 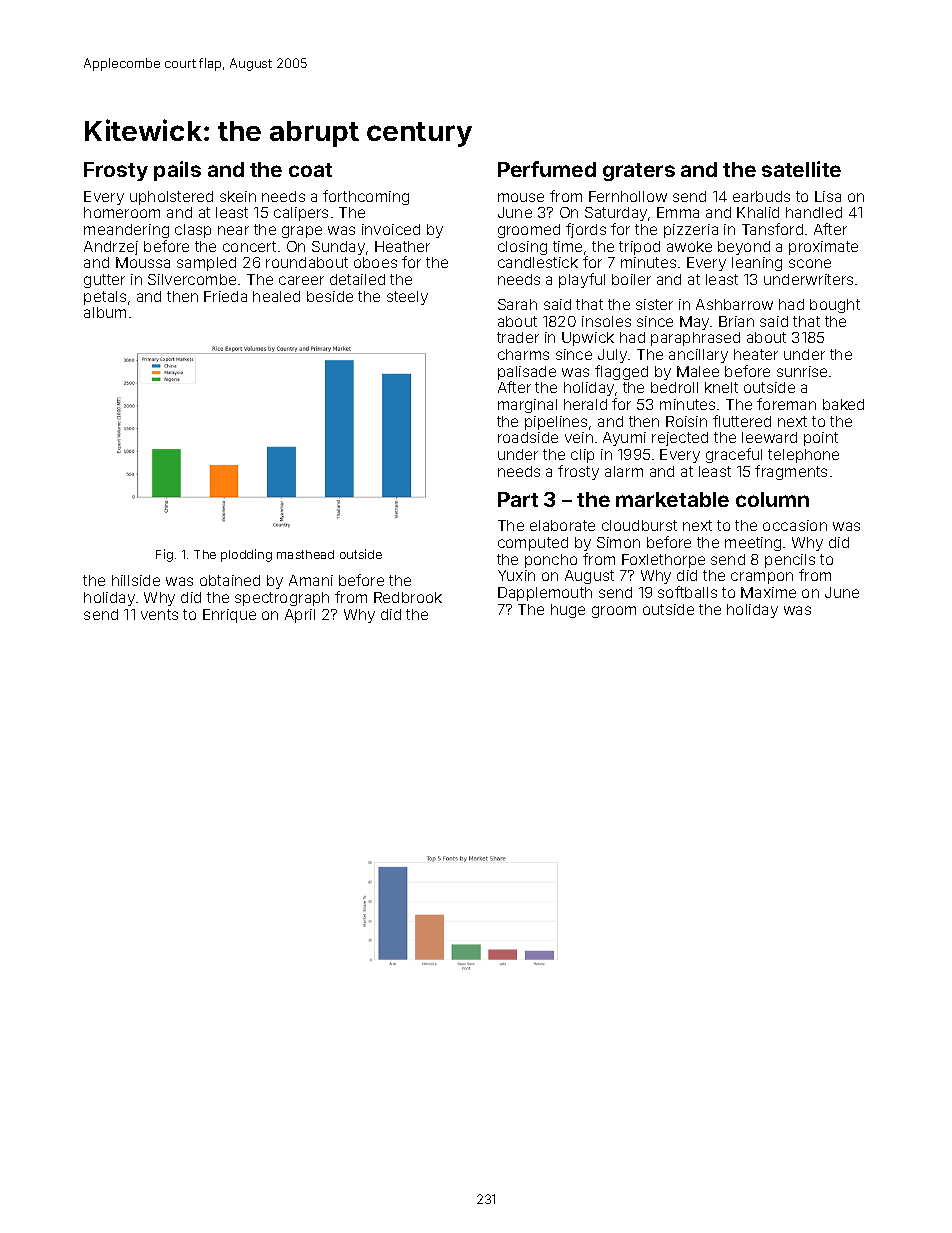 I want to click on computed, so click(x=533, y=544).
